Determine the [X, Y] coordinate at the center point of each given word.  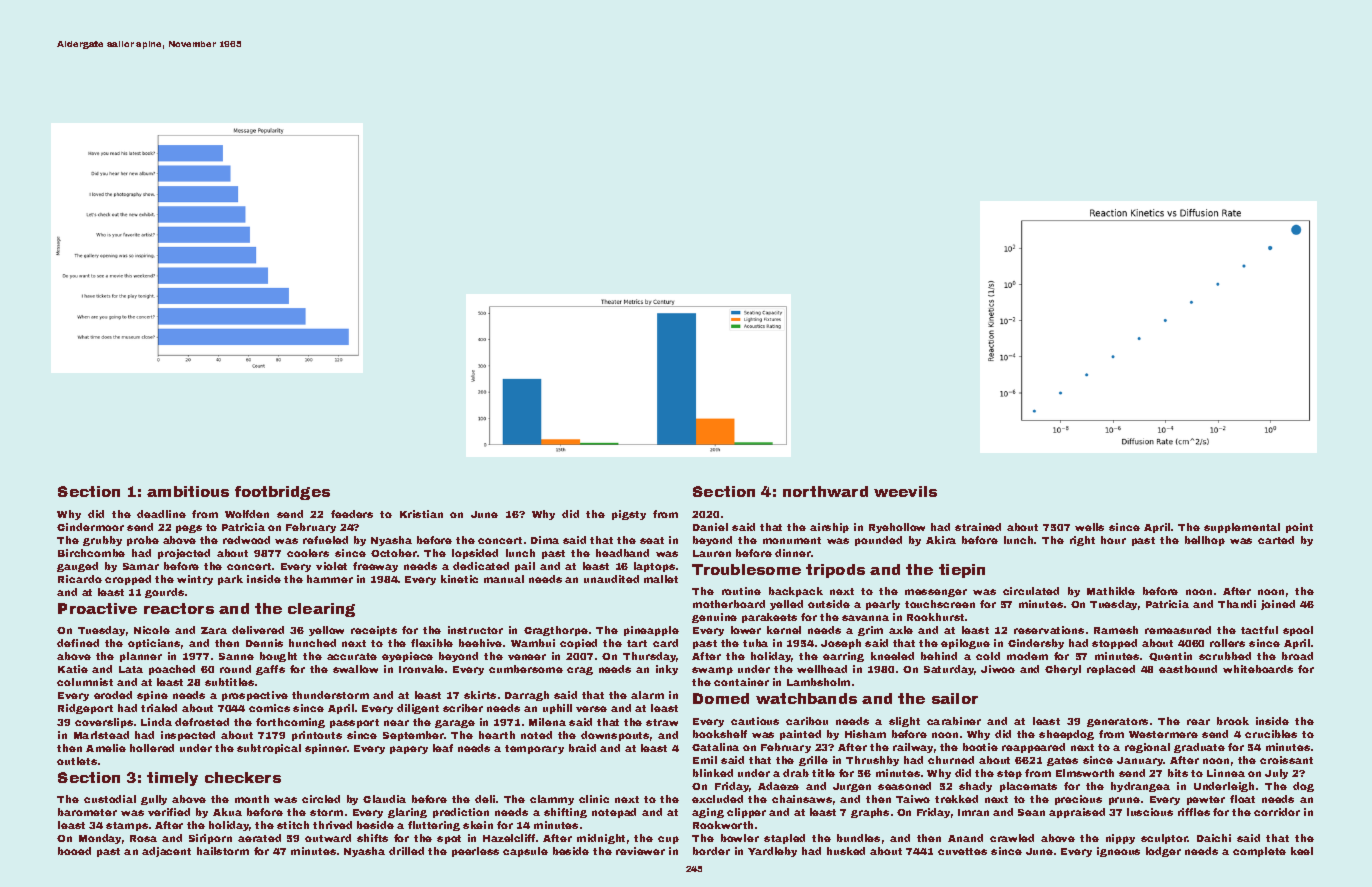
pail [525, 567]
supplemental [1242, 528]
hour [1113, 540]
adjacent [166, 852]
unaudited [611, 579]
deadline [161, 514]
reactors [179, 608]
